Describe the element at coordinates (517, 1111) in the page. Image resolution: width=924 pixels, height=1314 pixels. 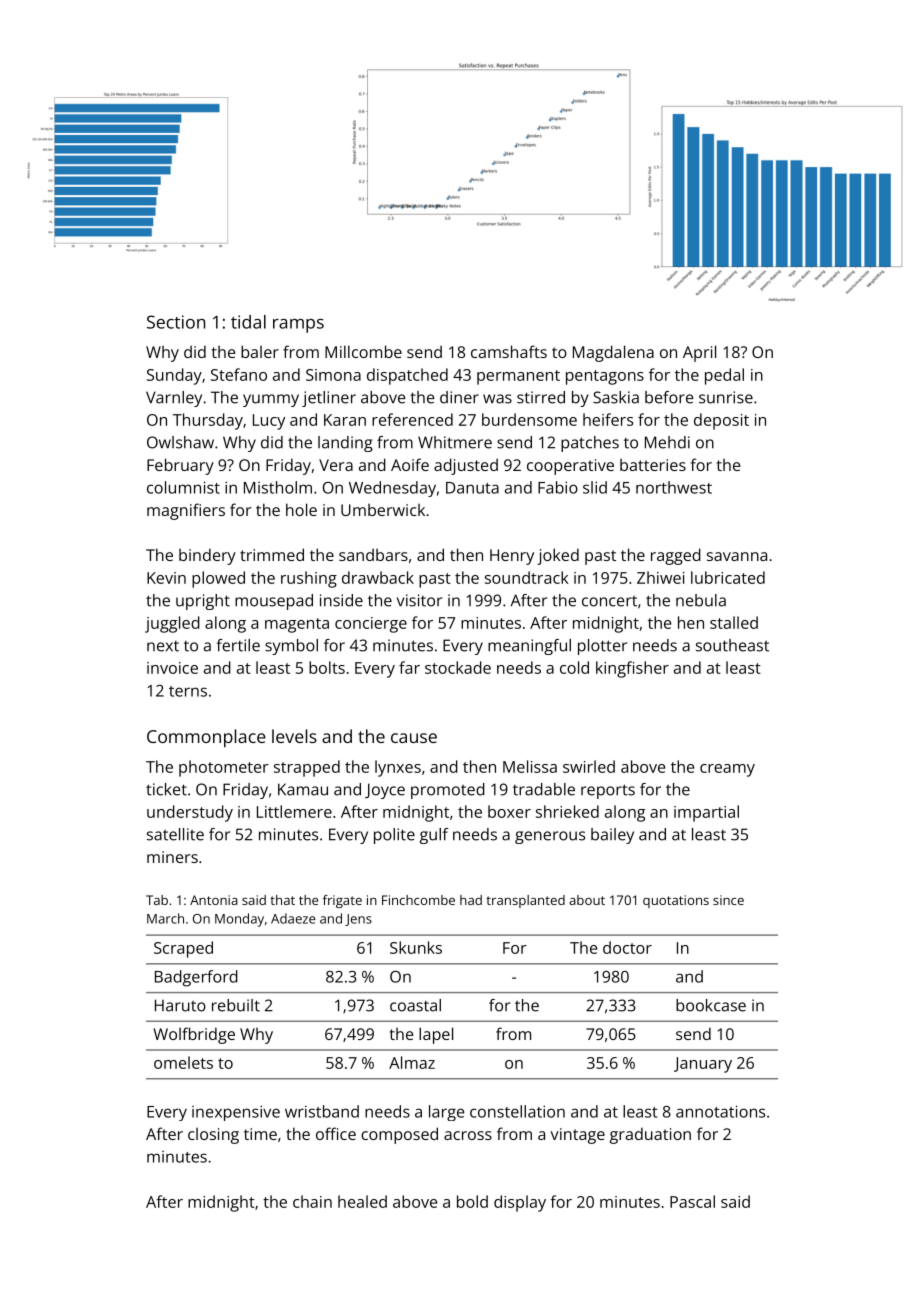
I see `constellation` at that location.
